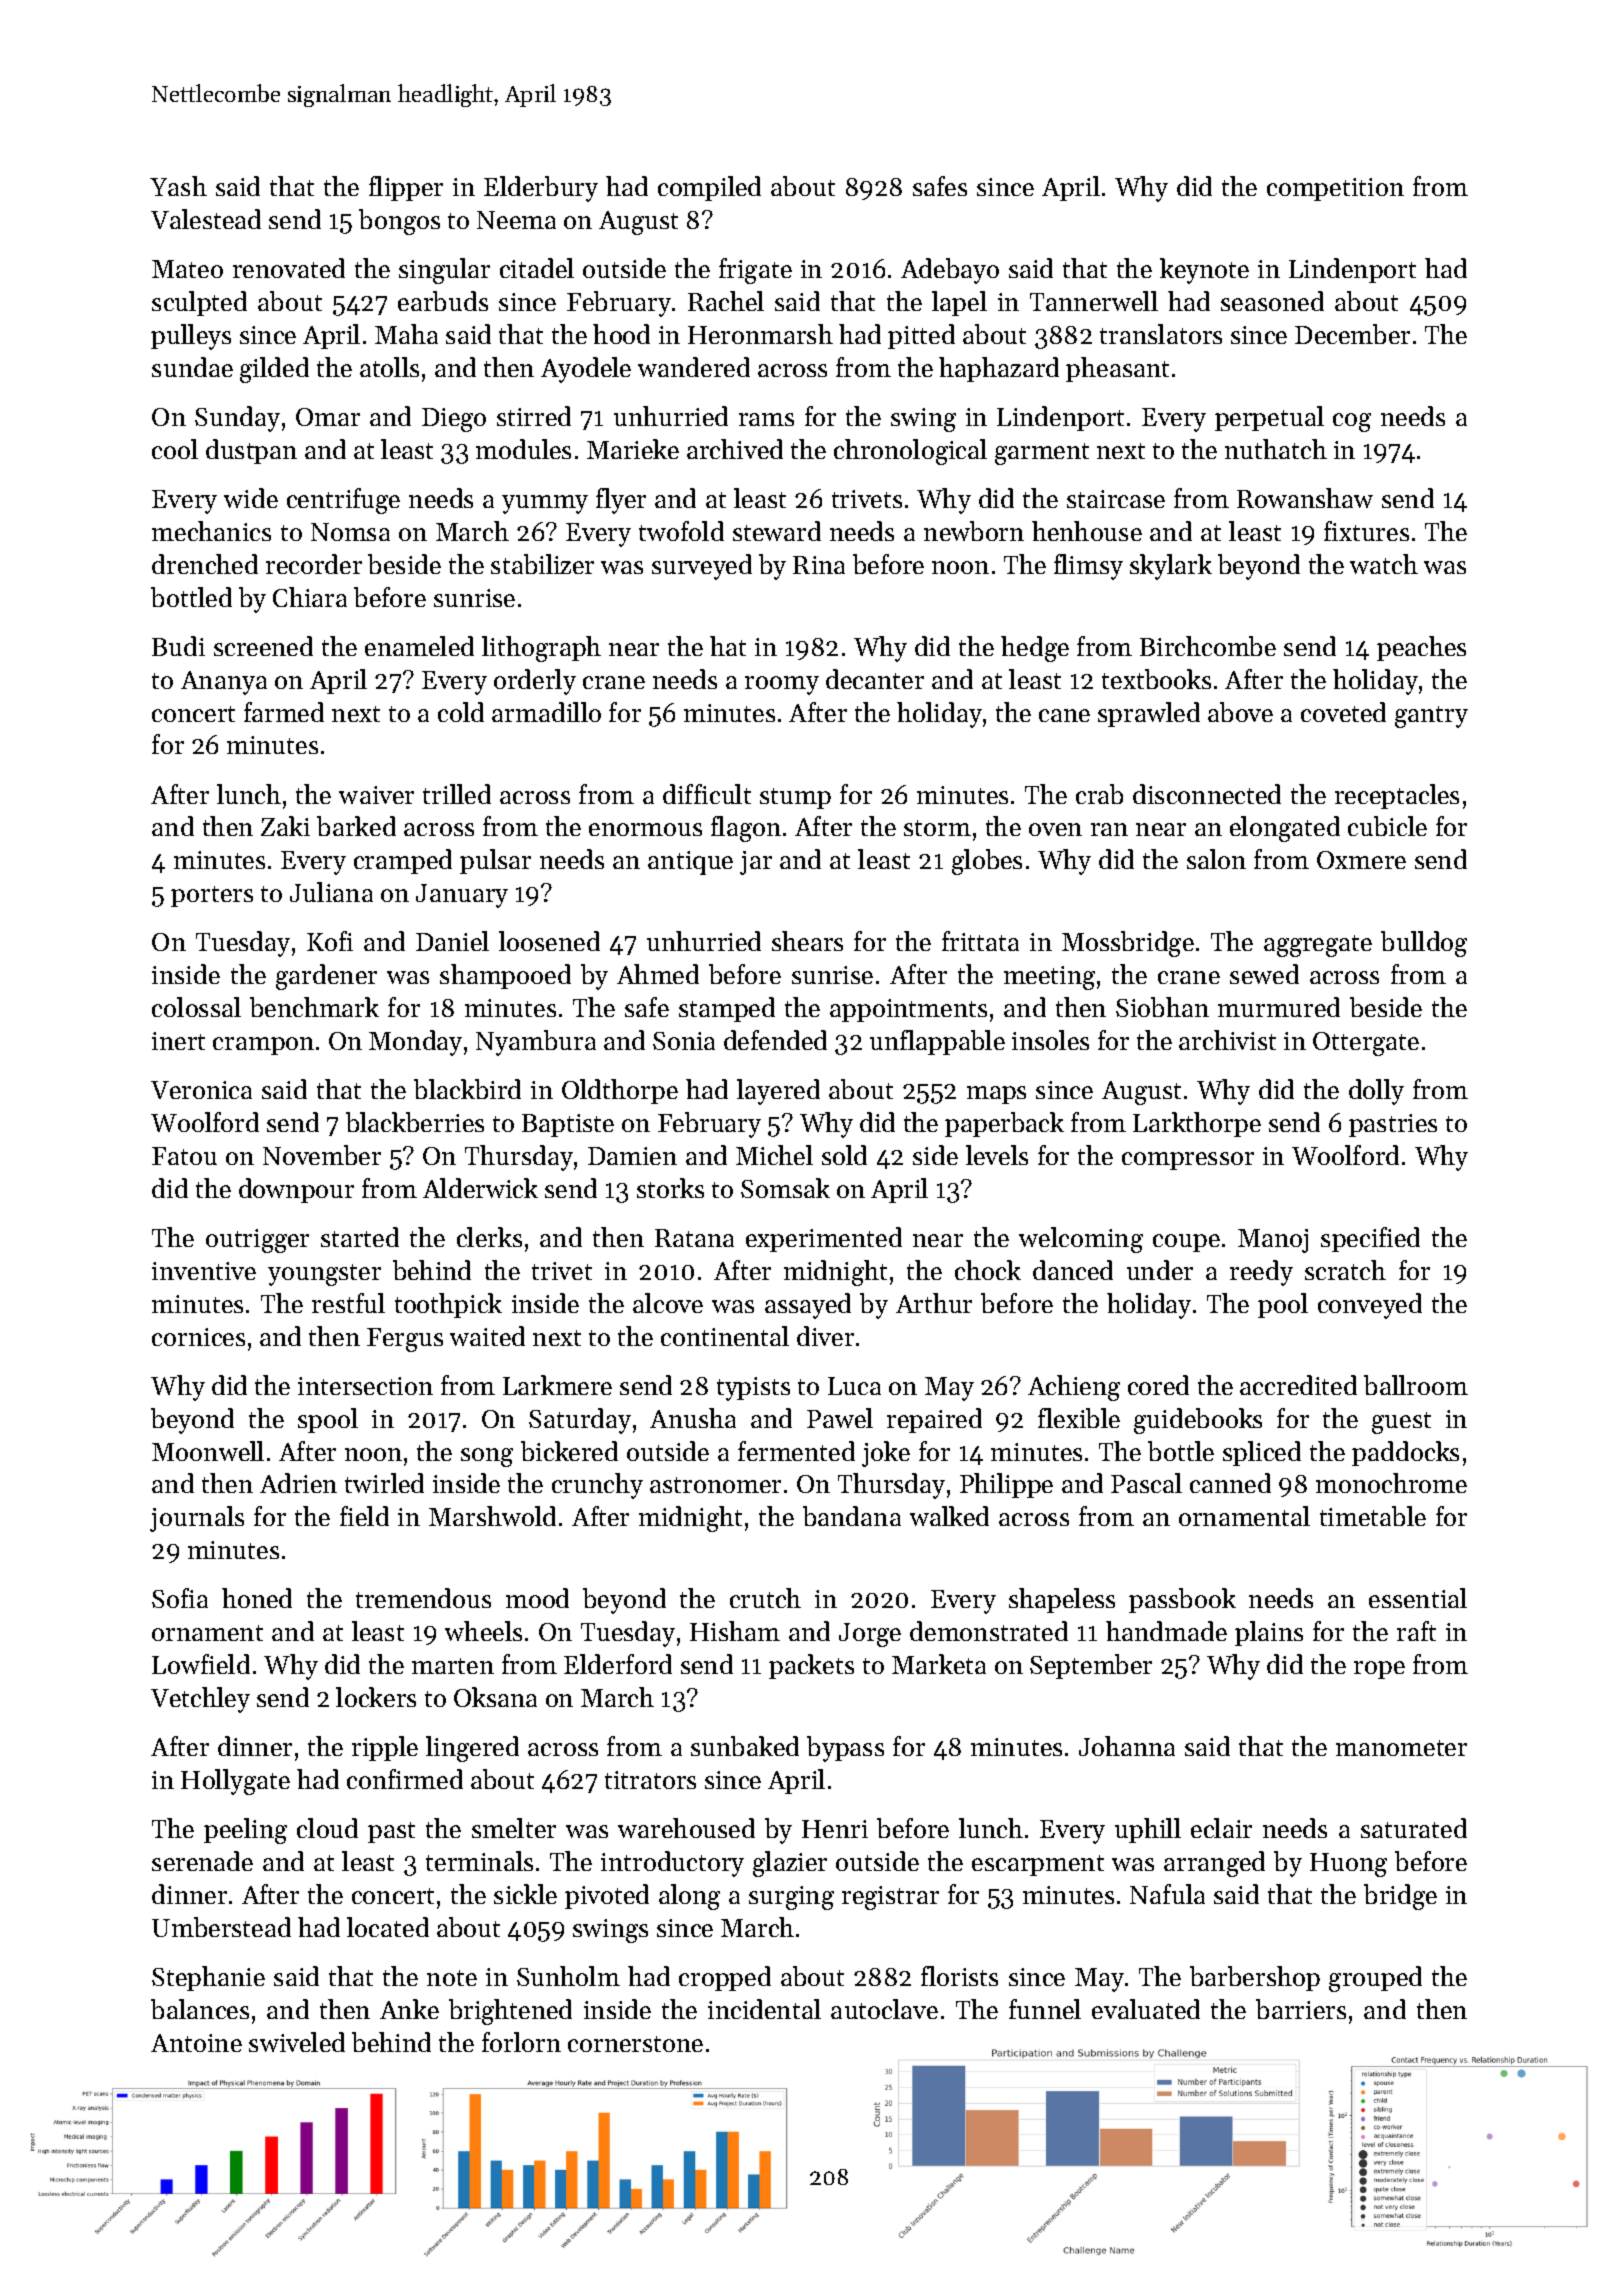 The image size is (1620, 2292). I want to click on Heronmarsh, so click(760, 334).
